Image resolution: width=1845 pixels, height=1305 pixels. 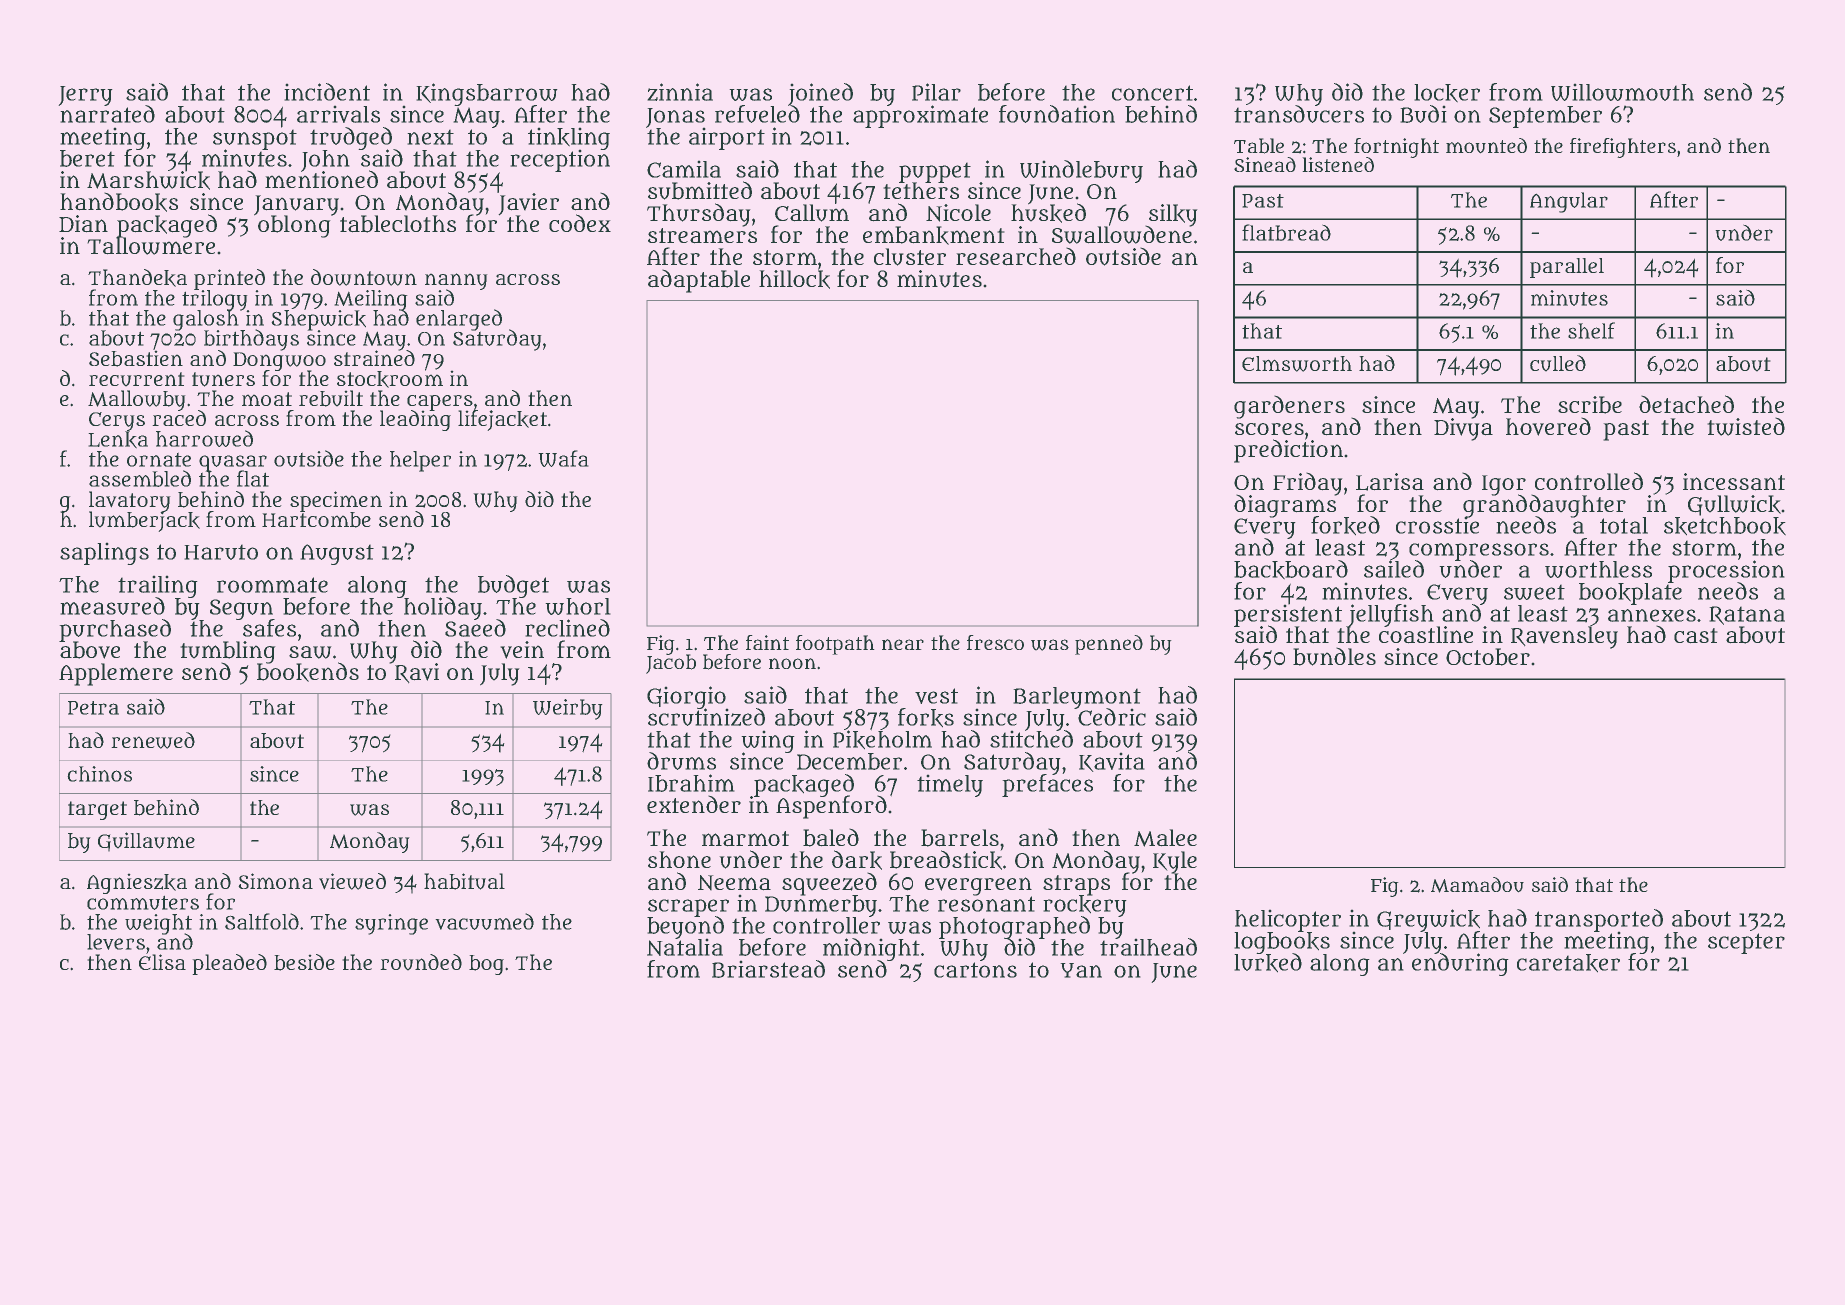 I want to click on silky, so click(x=1173, y=215).
